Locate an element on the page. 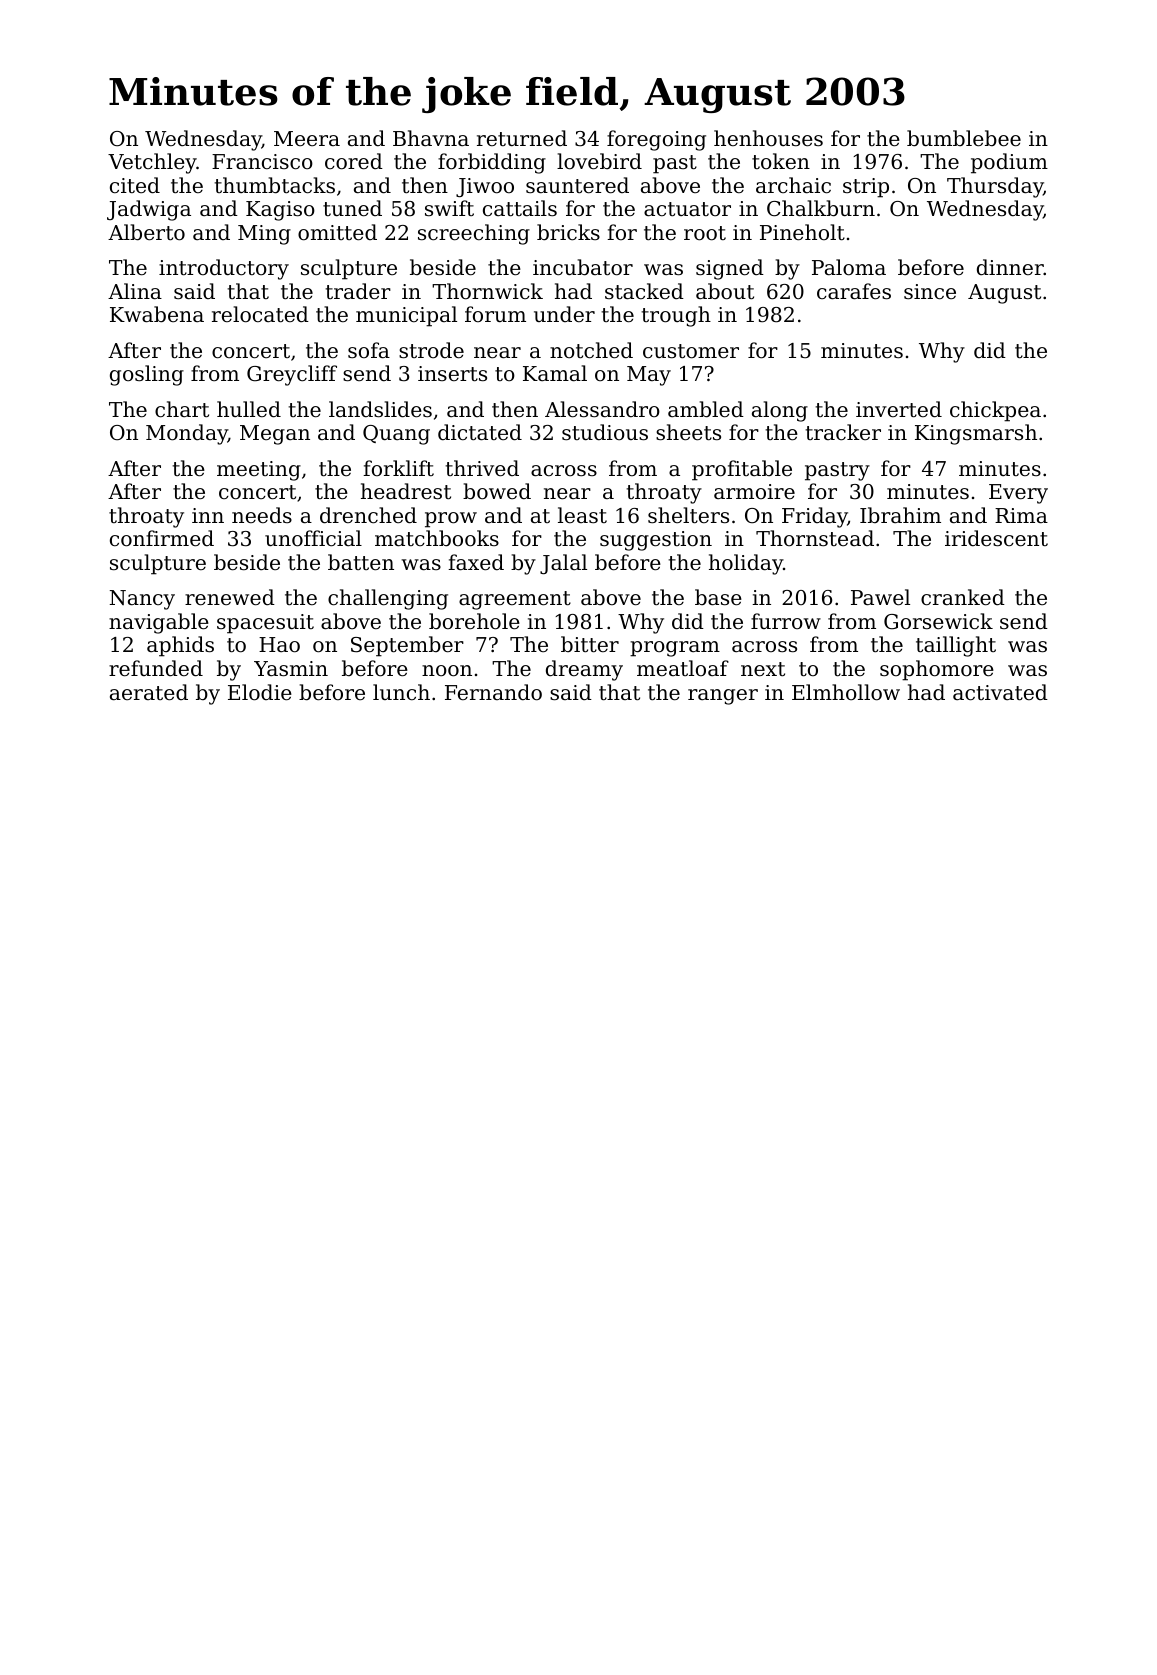 The image size is (1157, 1675). May is located at coordinates (649, 376).
